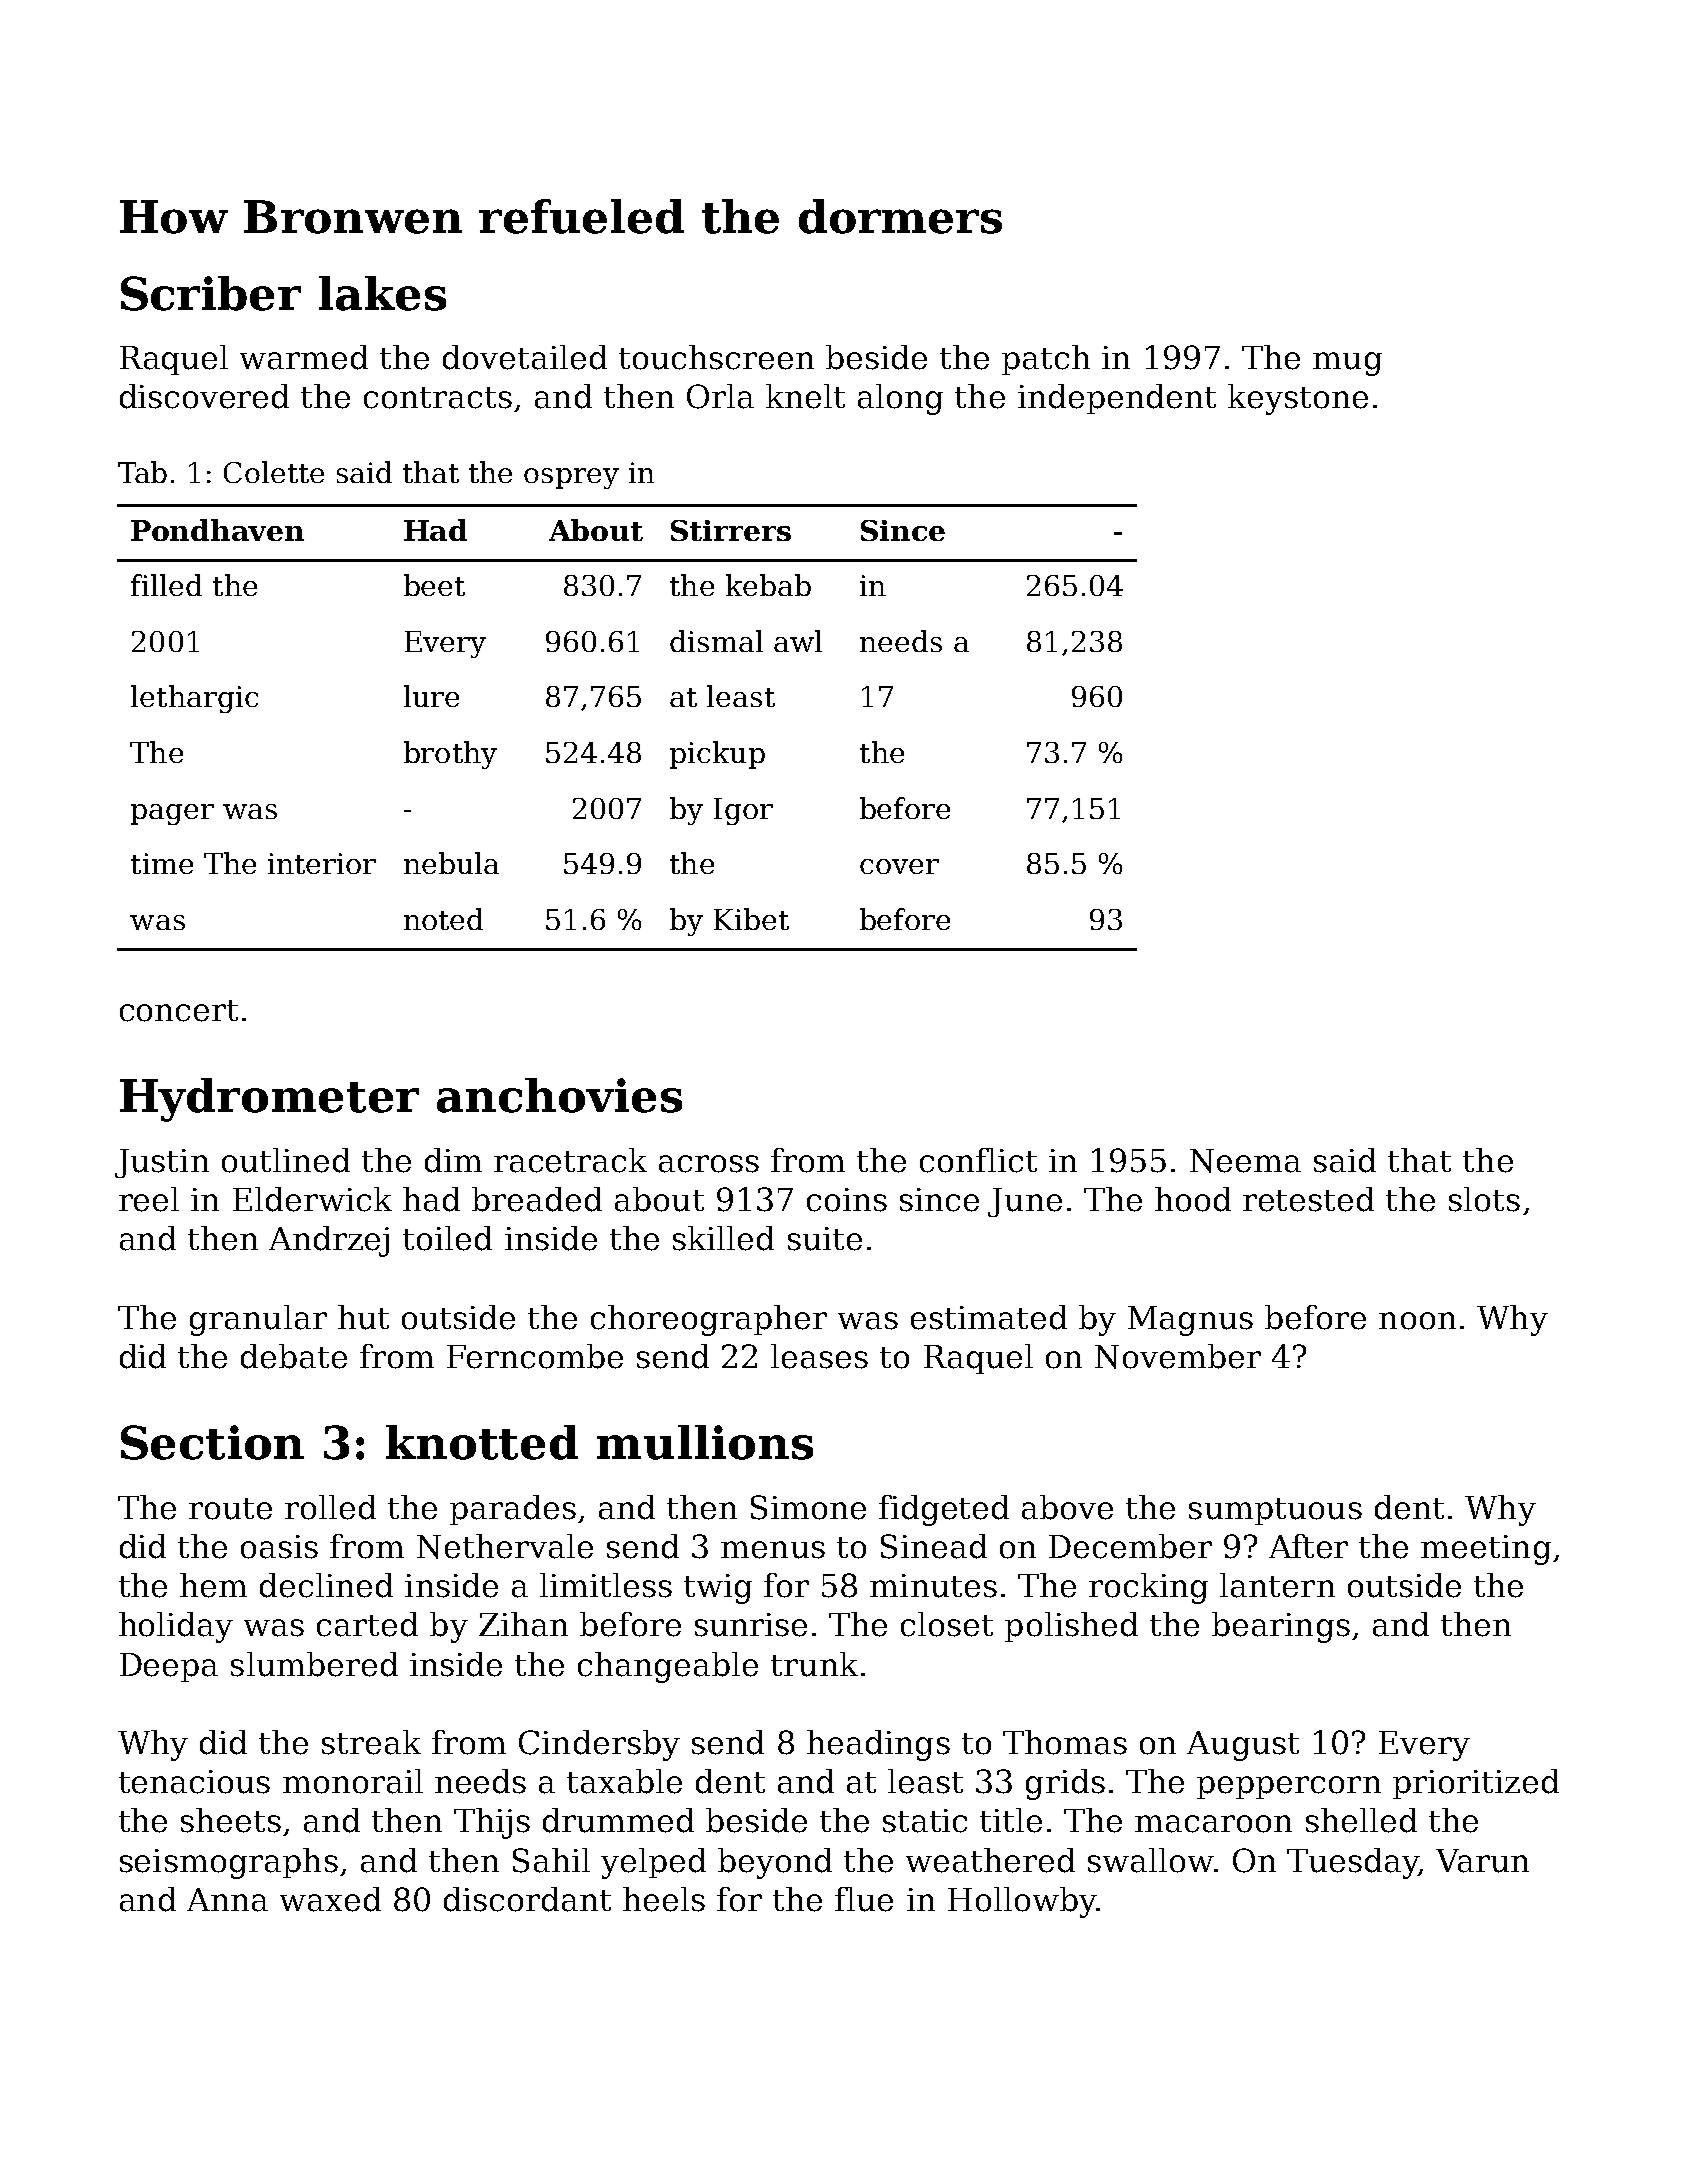 The image size is (1683, 2178). I want to click on Hydrometer, so click(269, 1100).
